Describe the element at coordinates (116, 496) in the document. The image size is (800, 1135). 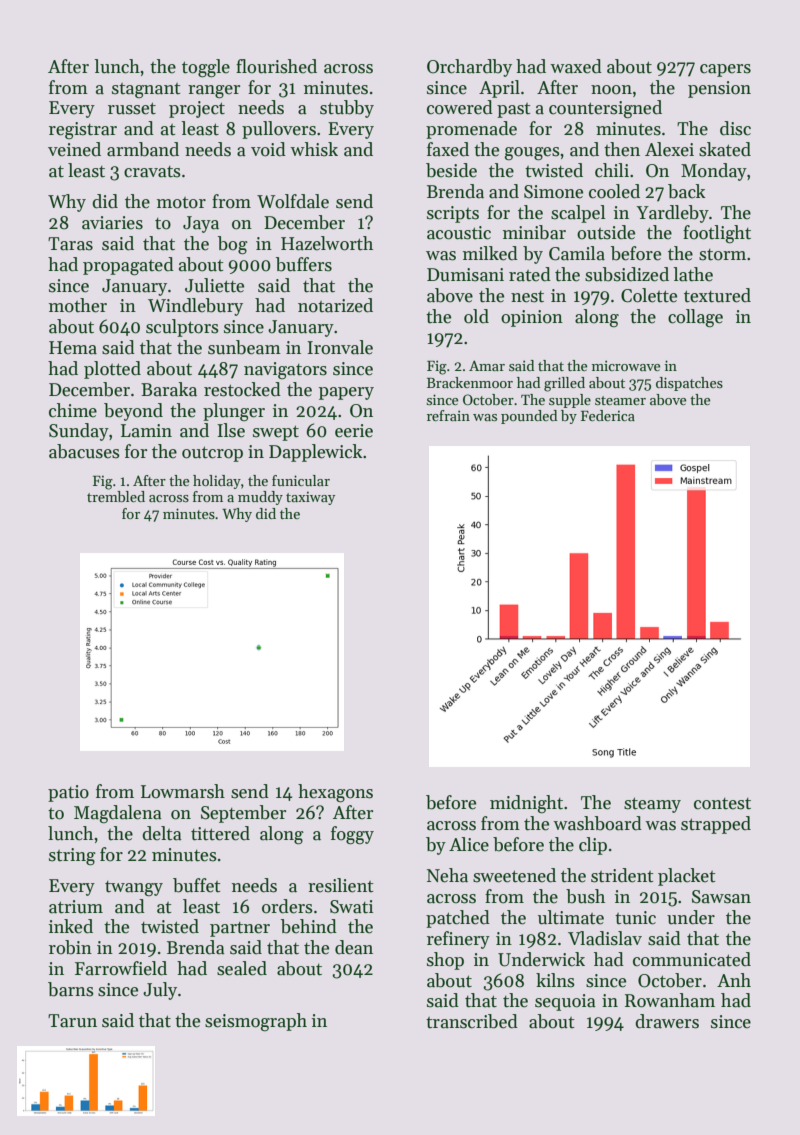
I see `trembled` at that location.
